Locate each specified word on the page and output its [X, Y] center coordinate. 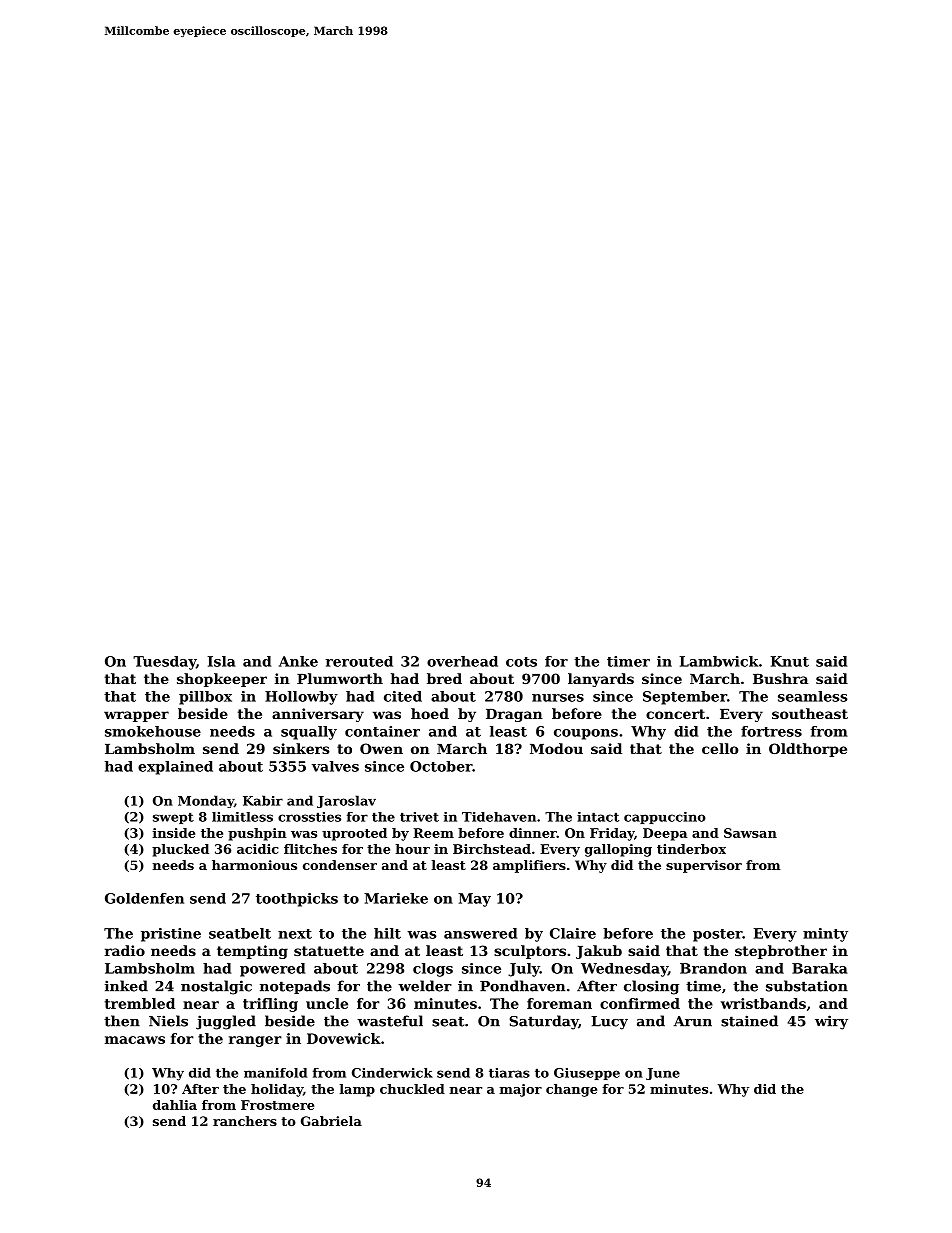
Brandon [713, 968]
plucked [180, 850]
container [382, 731]
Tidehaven [499, 817]
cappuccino [665, 818]
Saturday [543, 1022]
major [521, 1090]
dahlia [175, 1105]
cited [403, 696]
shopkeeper [222, 680]
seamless [813, 696]
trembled [140, 1003]
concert [675, 714]
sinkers [301, 748]
